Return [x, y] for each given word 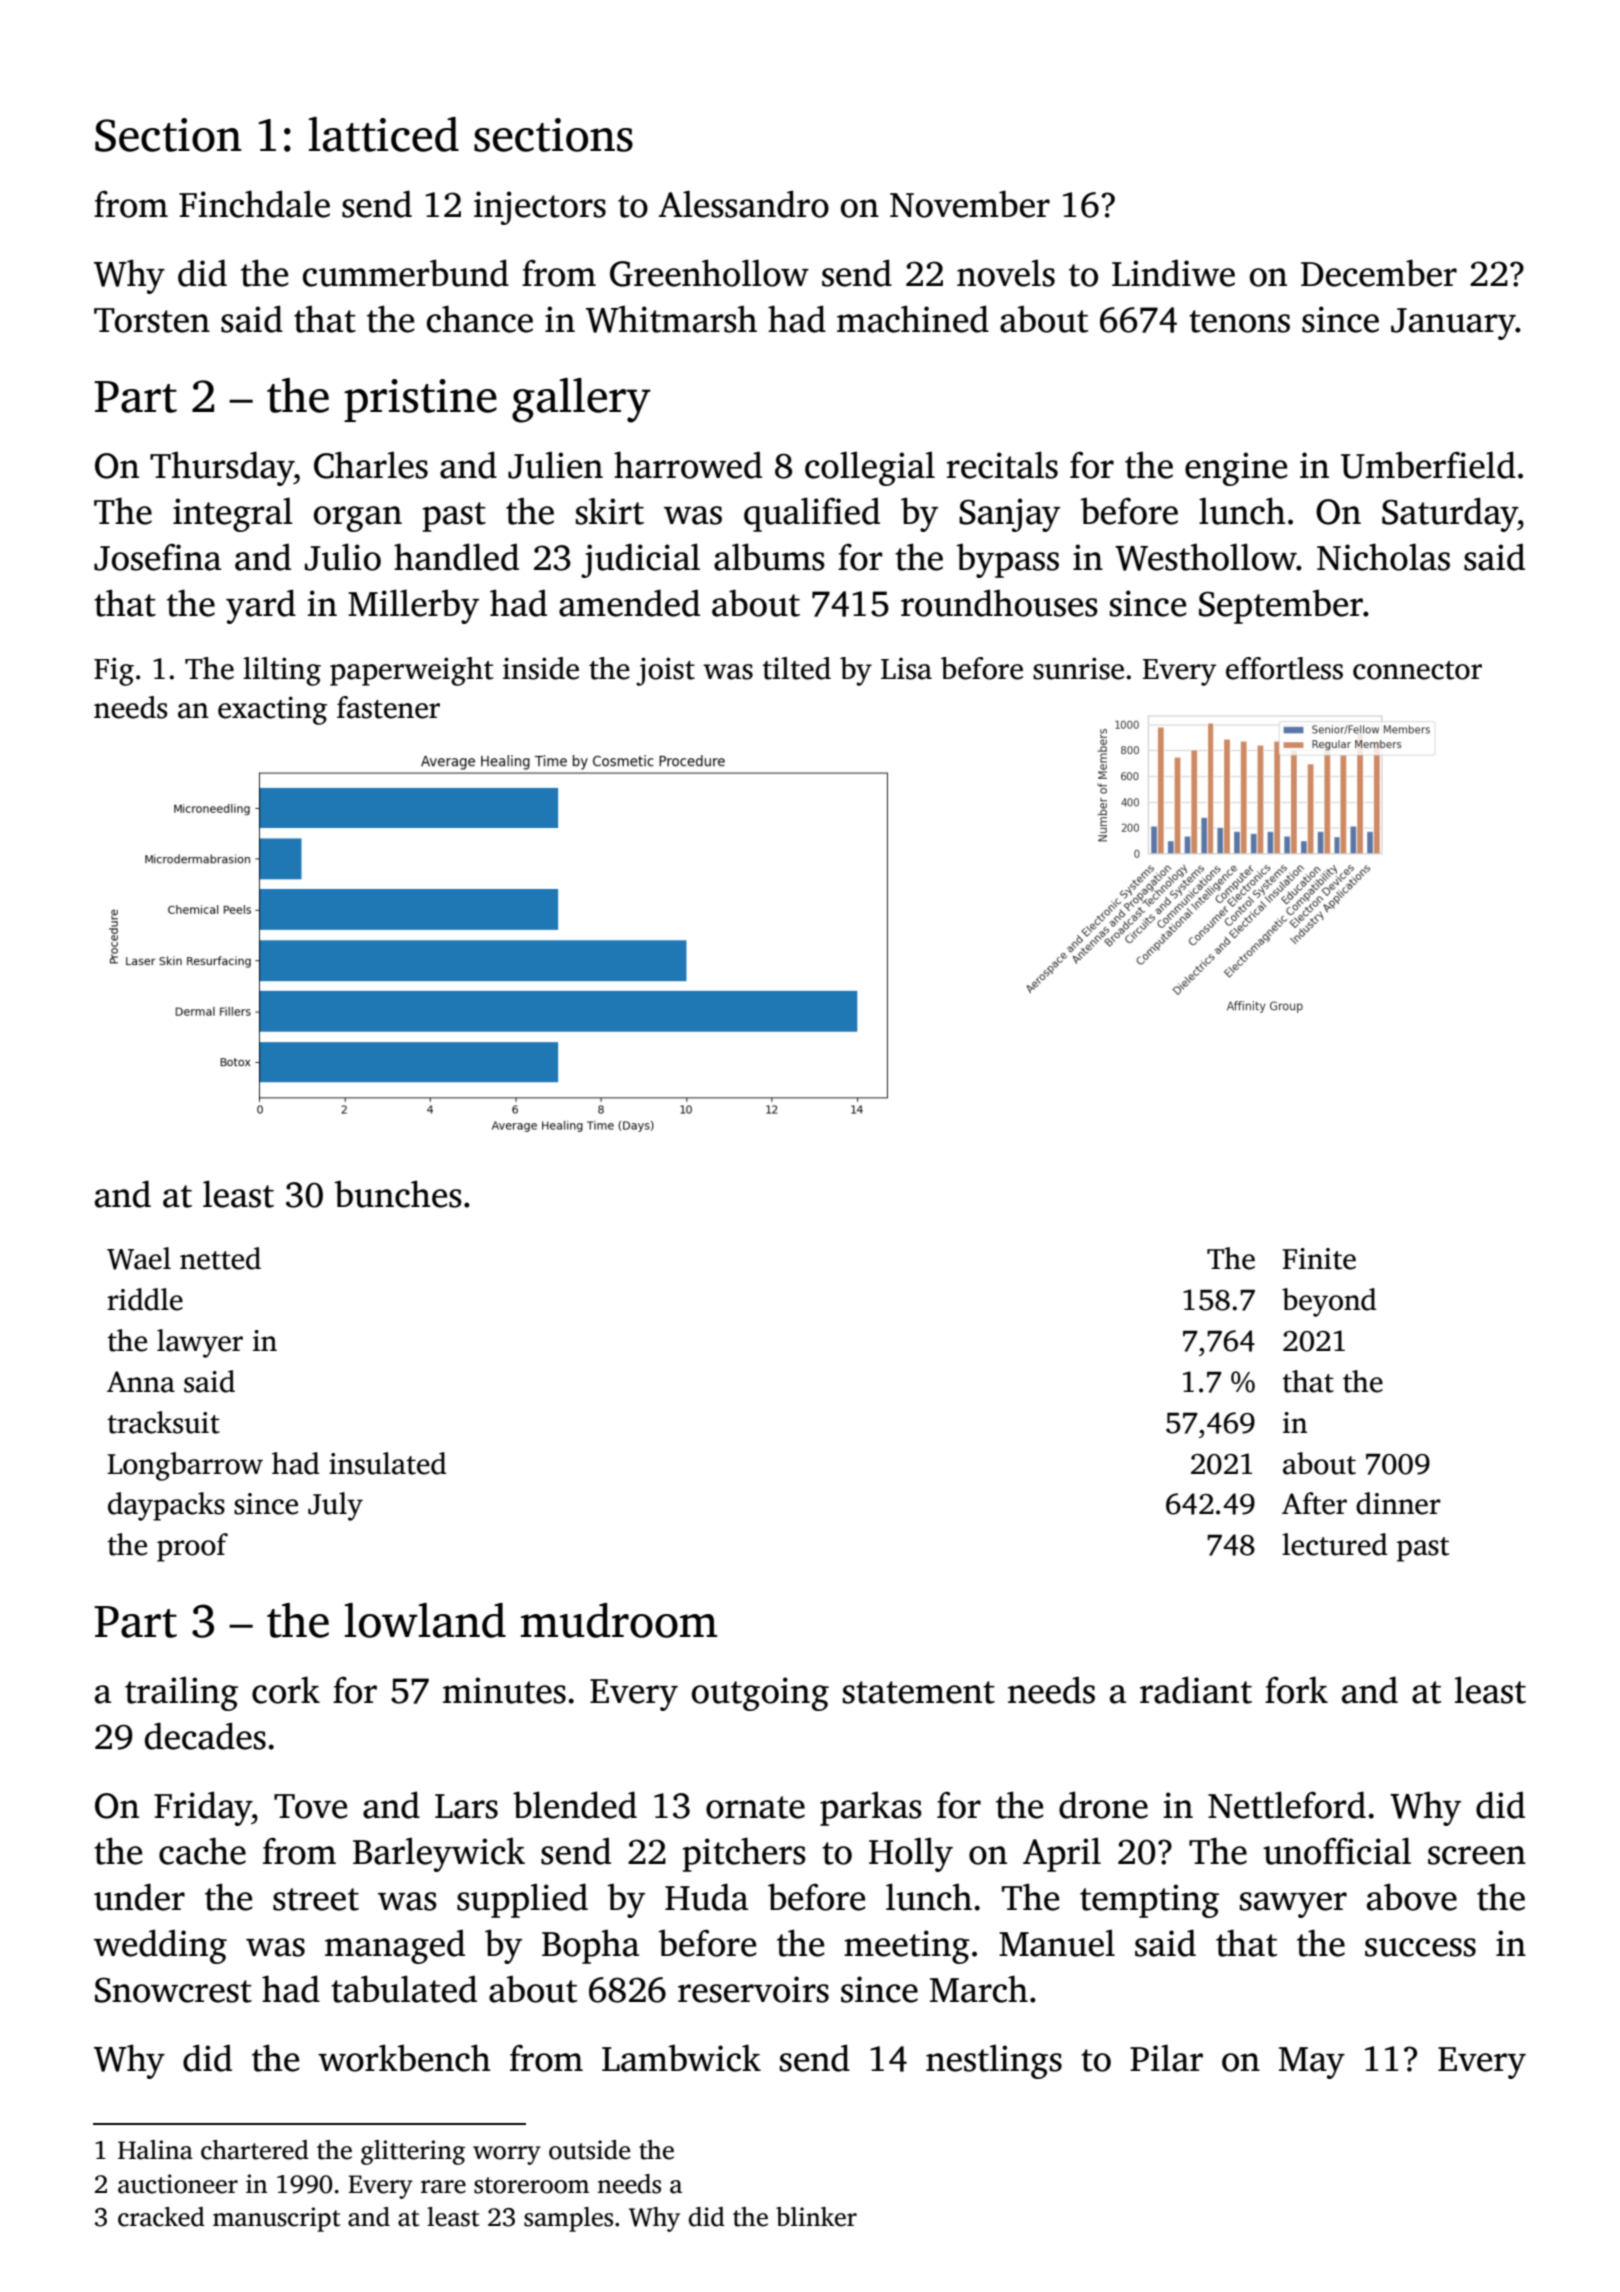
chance [480, 319]
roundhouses [999, 603]
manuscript [276, 2219]
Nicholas [1383, 557]
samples [568, 2219]
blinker [816, 2217]
